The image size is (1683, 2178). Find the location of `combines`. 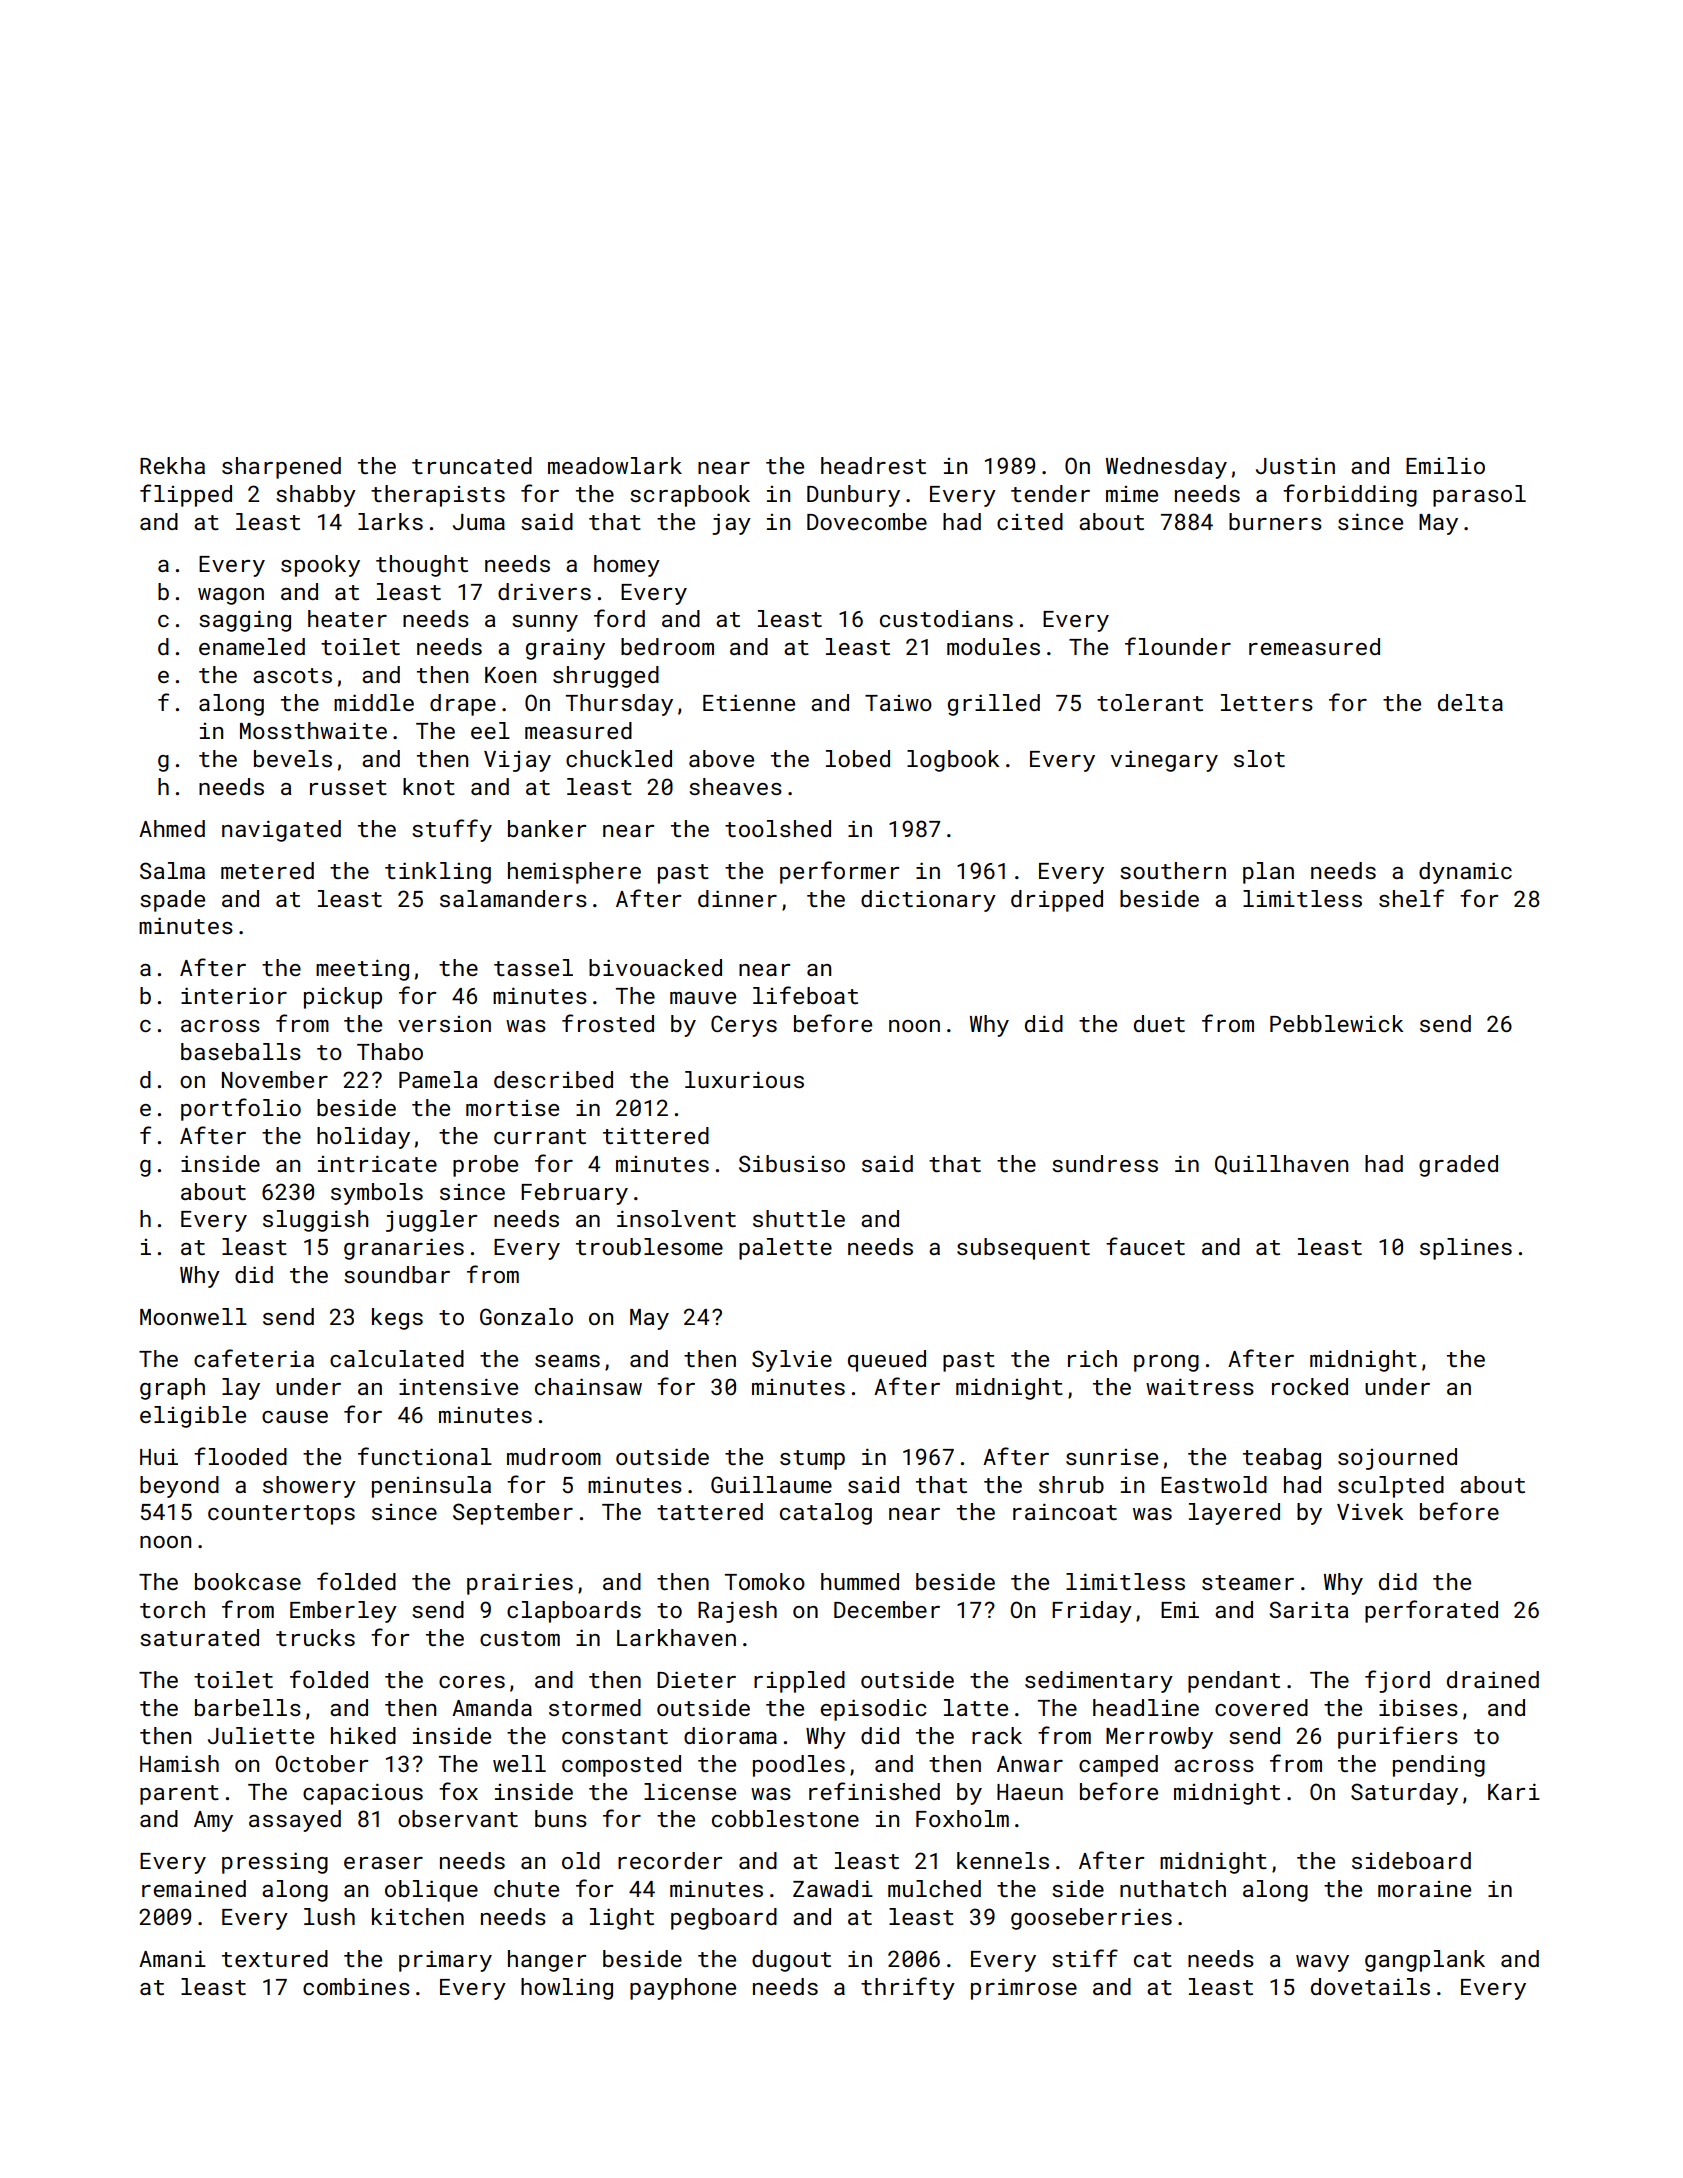

combines is located at coordinates (356, 1986).
